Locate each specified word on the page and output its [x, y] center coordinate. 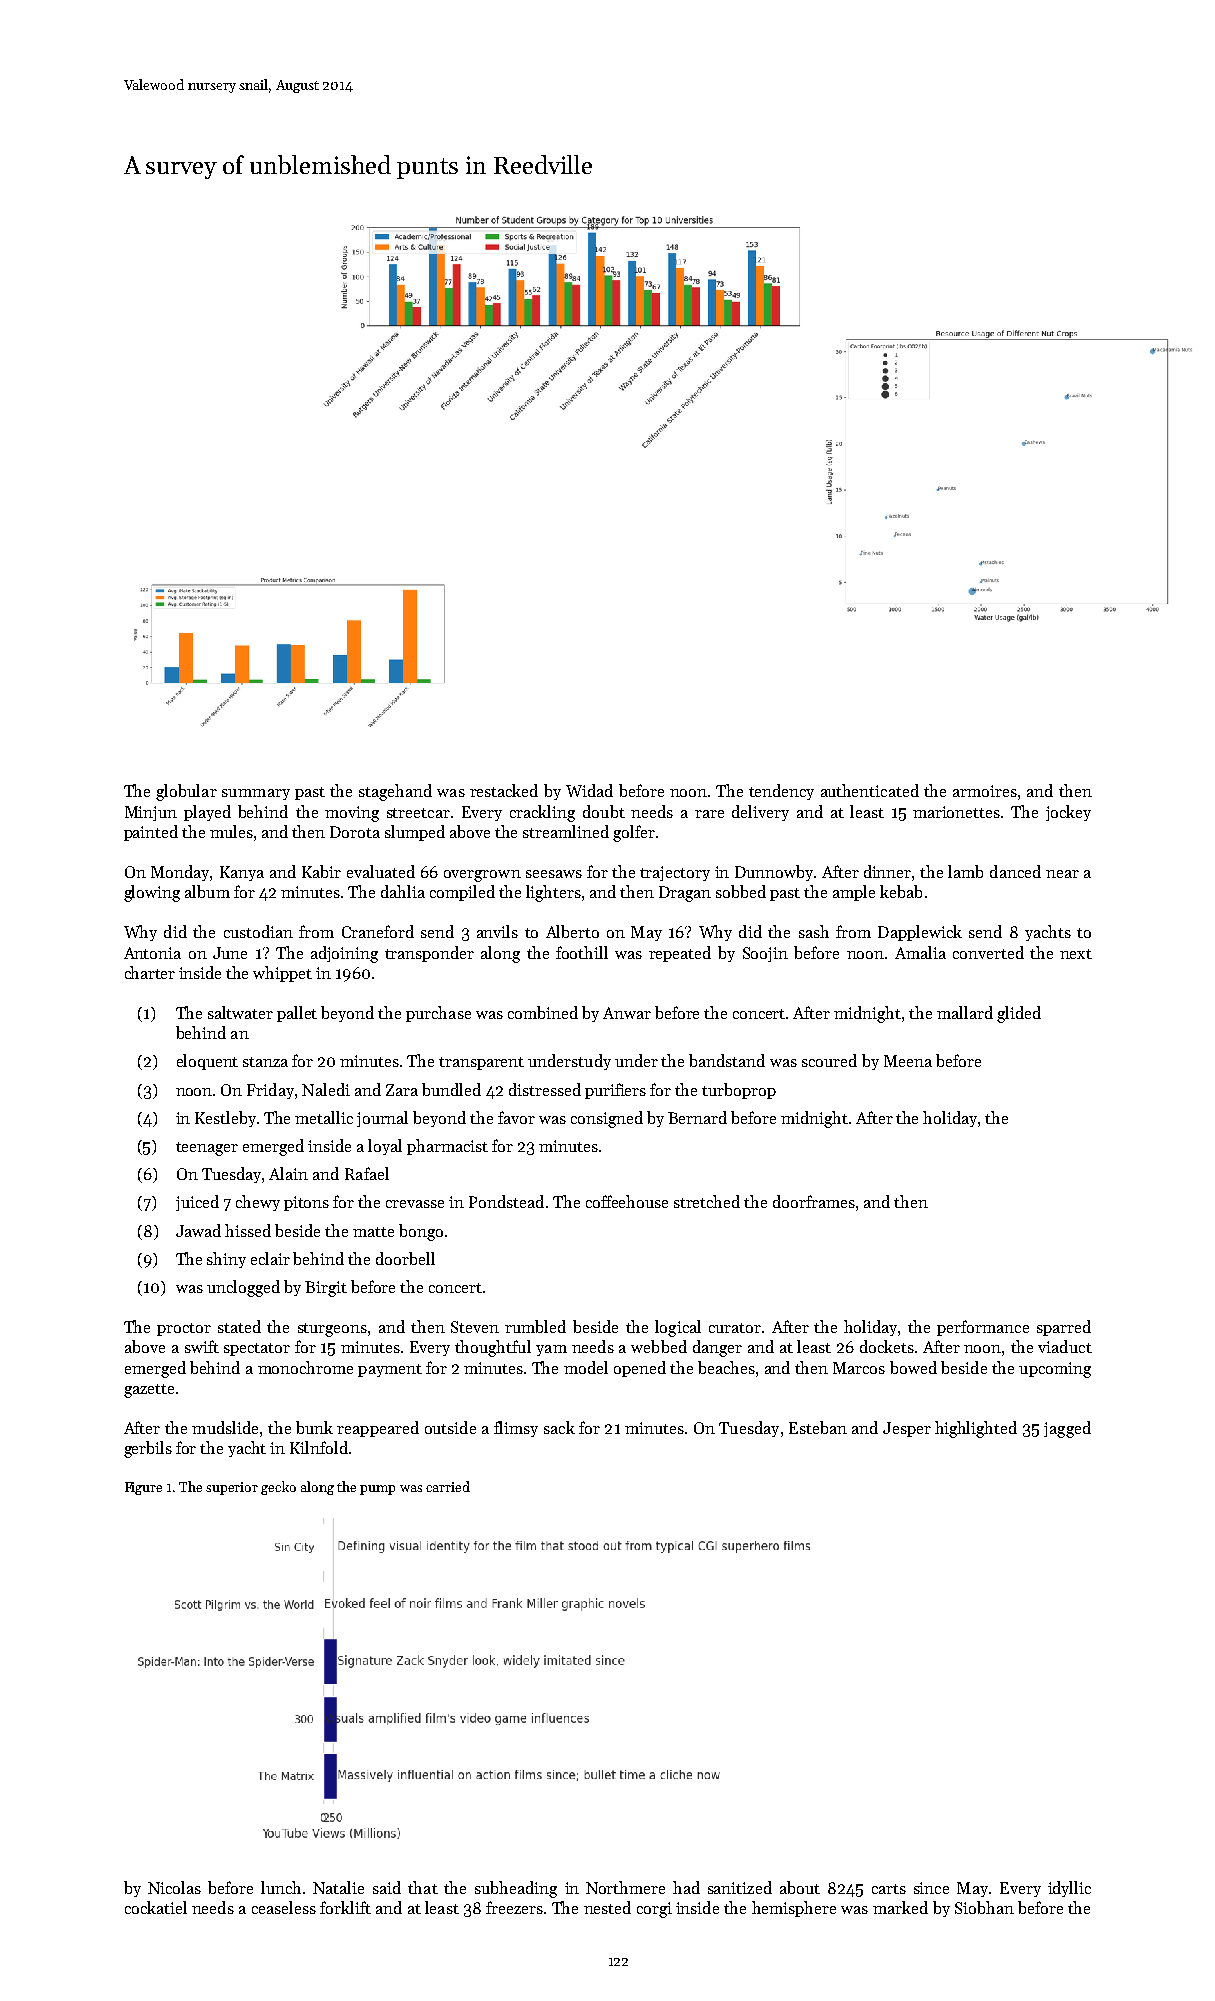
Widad [589, 790]
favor [516, 1117]
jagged [1067, 1429]
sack [559, 1427]
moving [352, 814]
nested [607, 1907]
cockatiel [156, 1907]
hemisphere [794, 1909]
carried [448, 1486]
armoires [985, 791]
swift [202, 1346]
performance [983, 1328]
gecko [278, 1488]
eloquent [207, 1062]
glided [1019, 1014]
